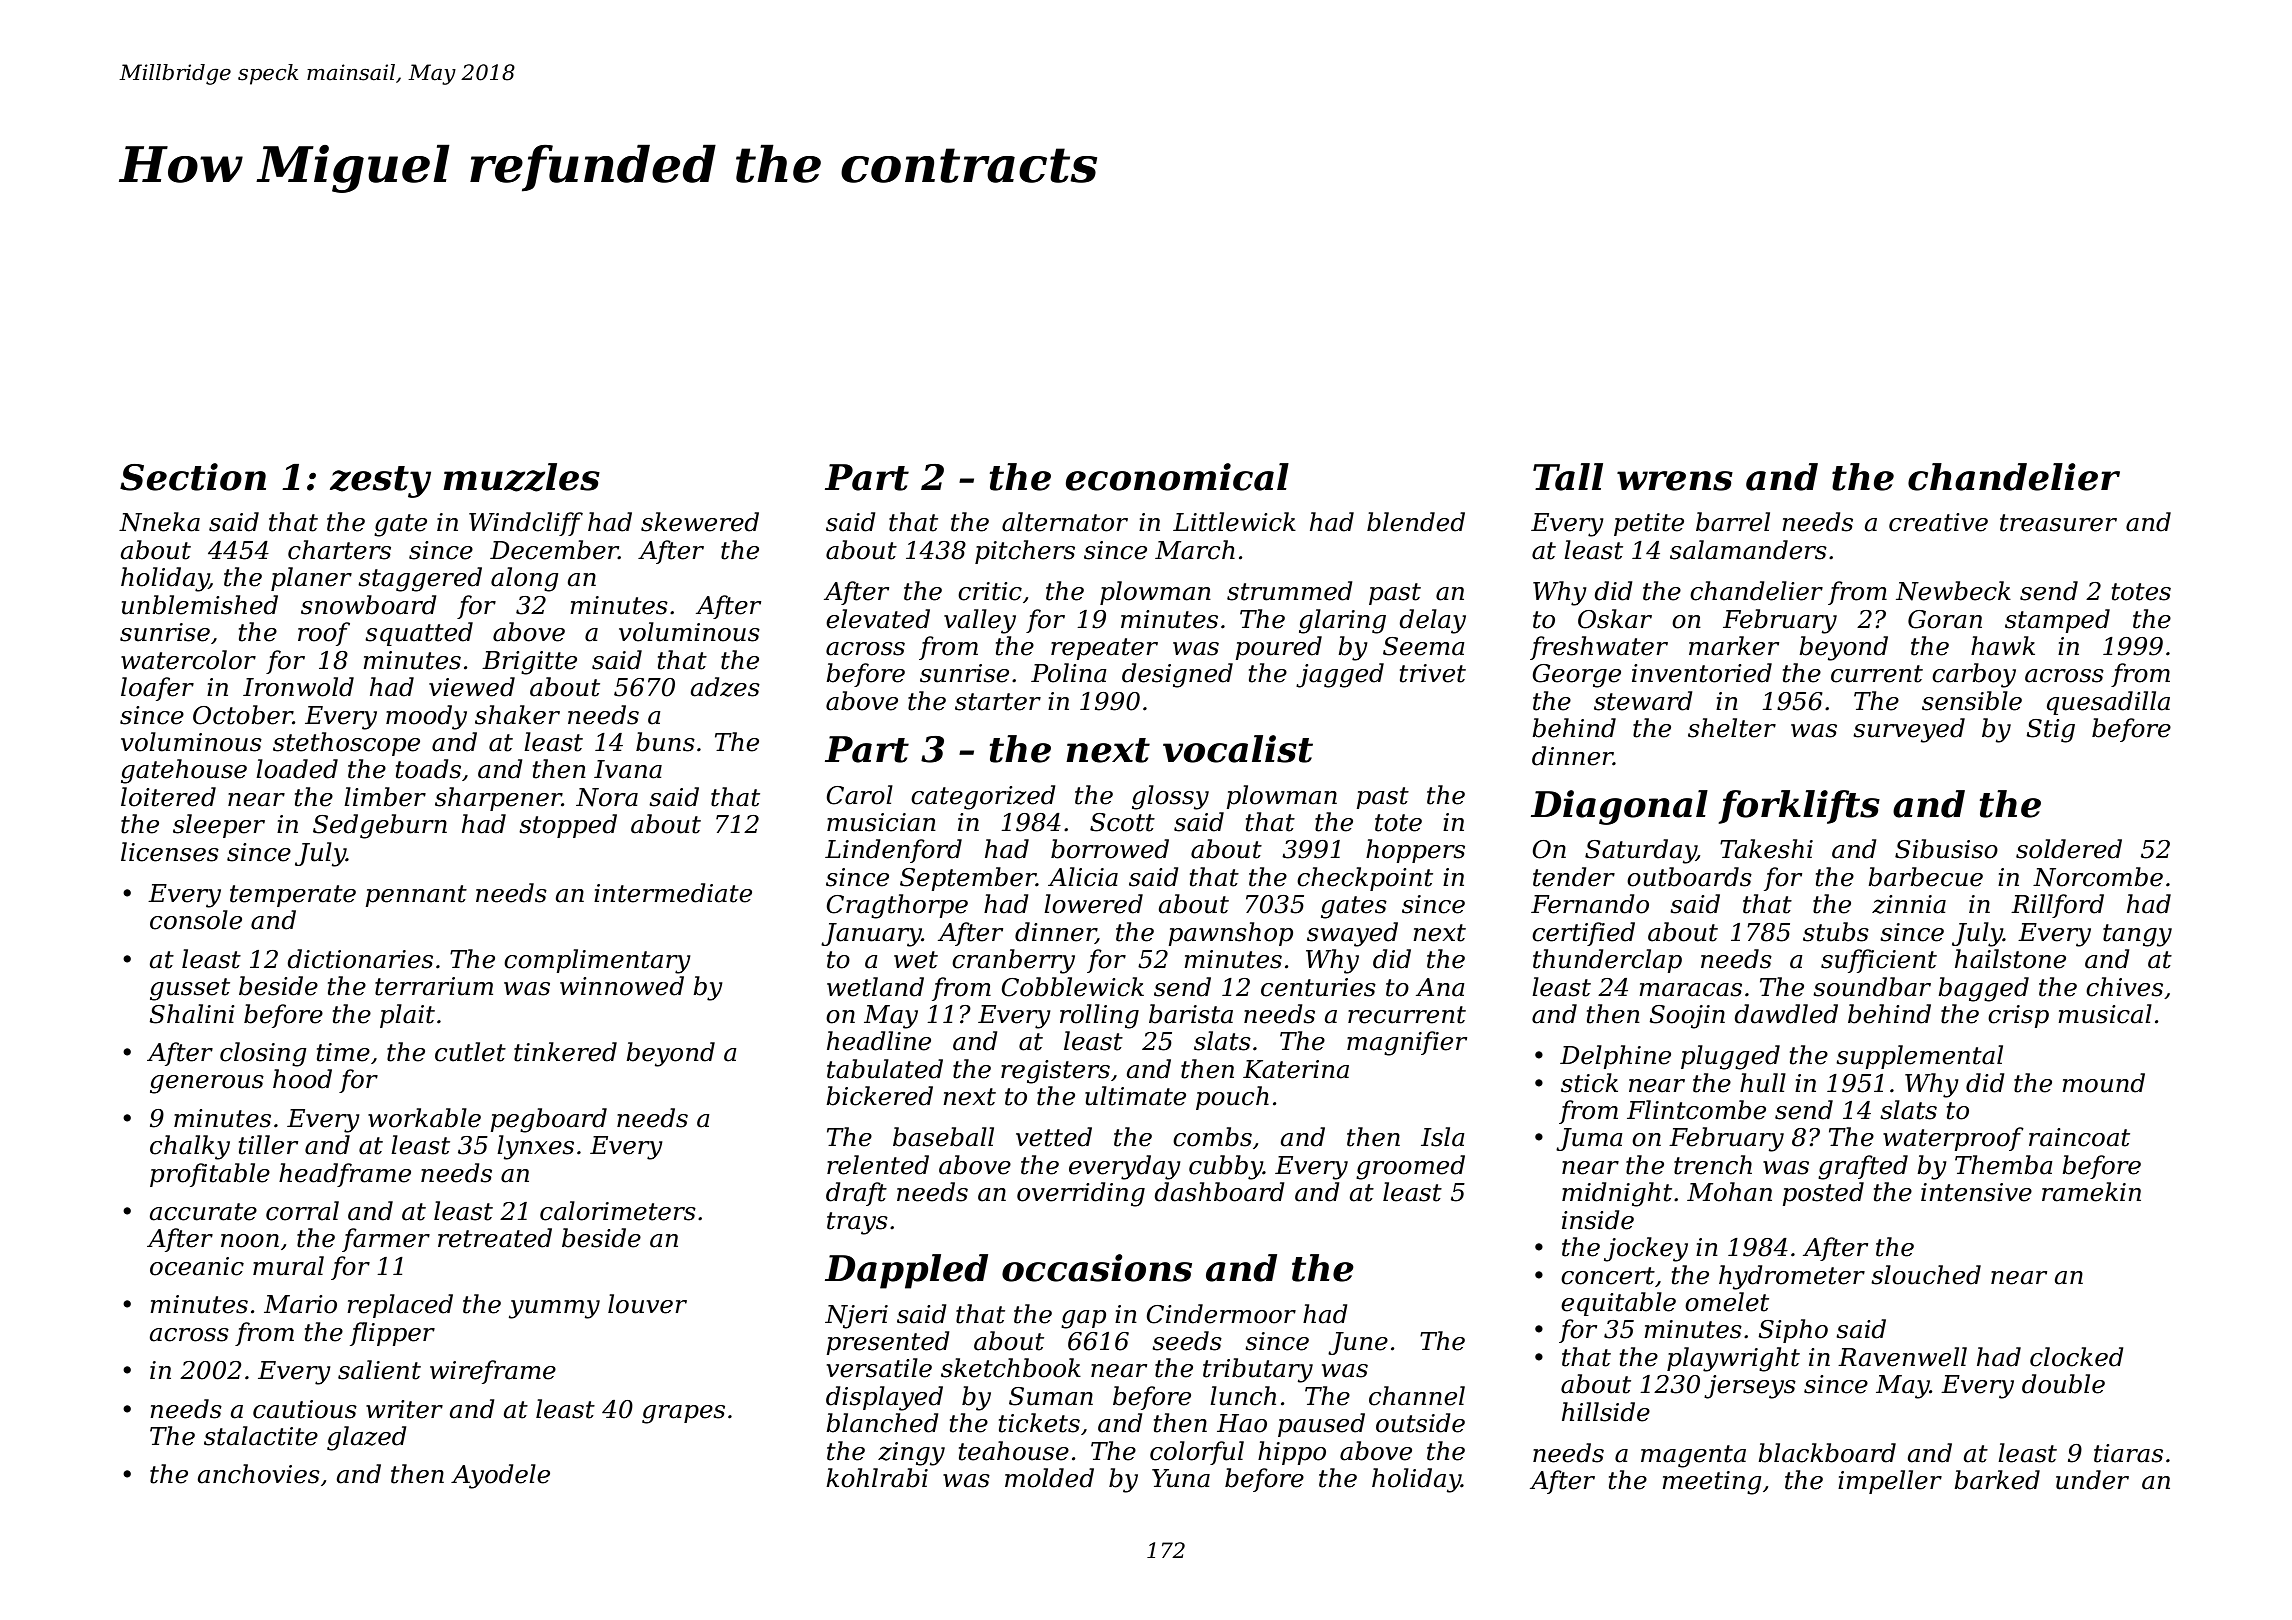  Describe the element at coordinates (1675, 481) in the screenshot. I see `wrens` at that location.
